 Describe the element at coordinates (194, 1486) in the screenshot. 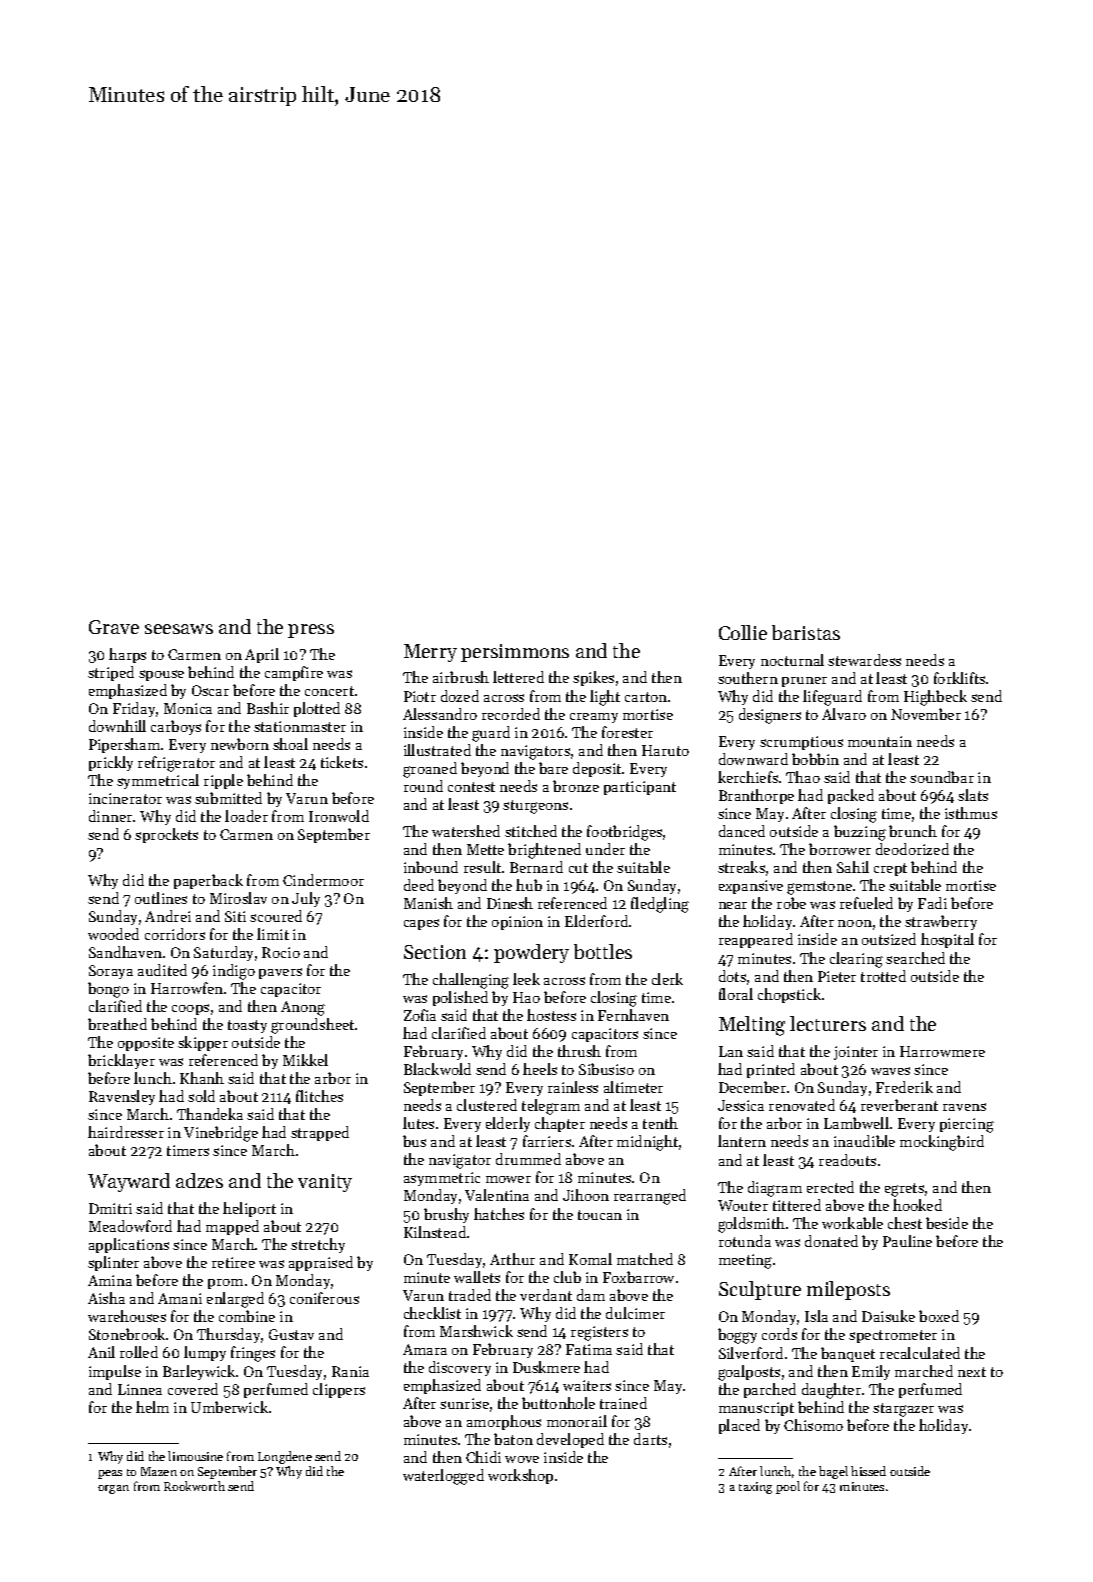

I see `Rookworth` at that location.
